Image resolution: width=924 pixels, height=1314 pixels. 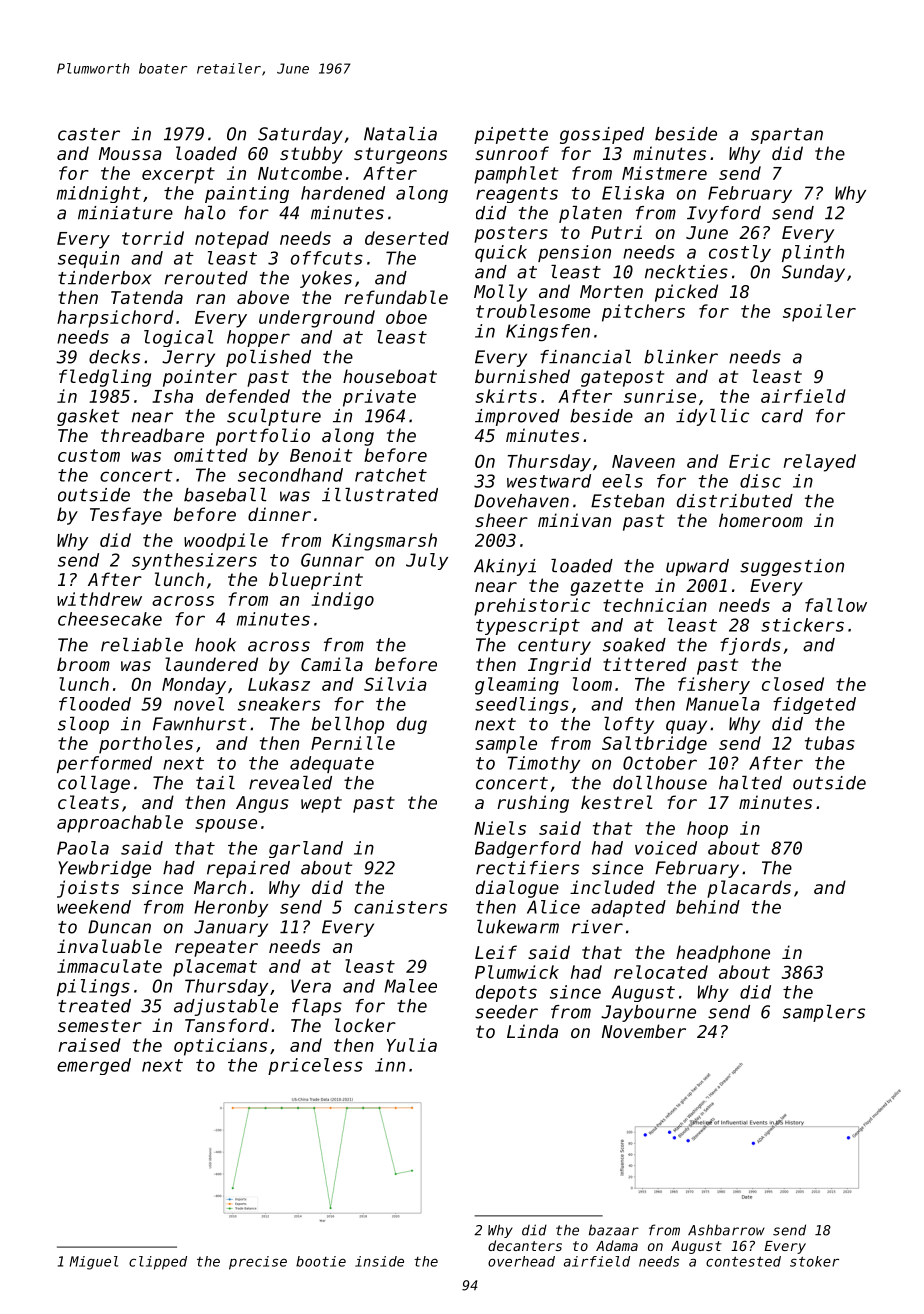 What do you see at coordinates (830, 743) in the document?
I see `tubas` at bounding box center [830, 743].
